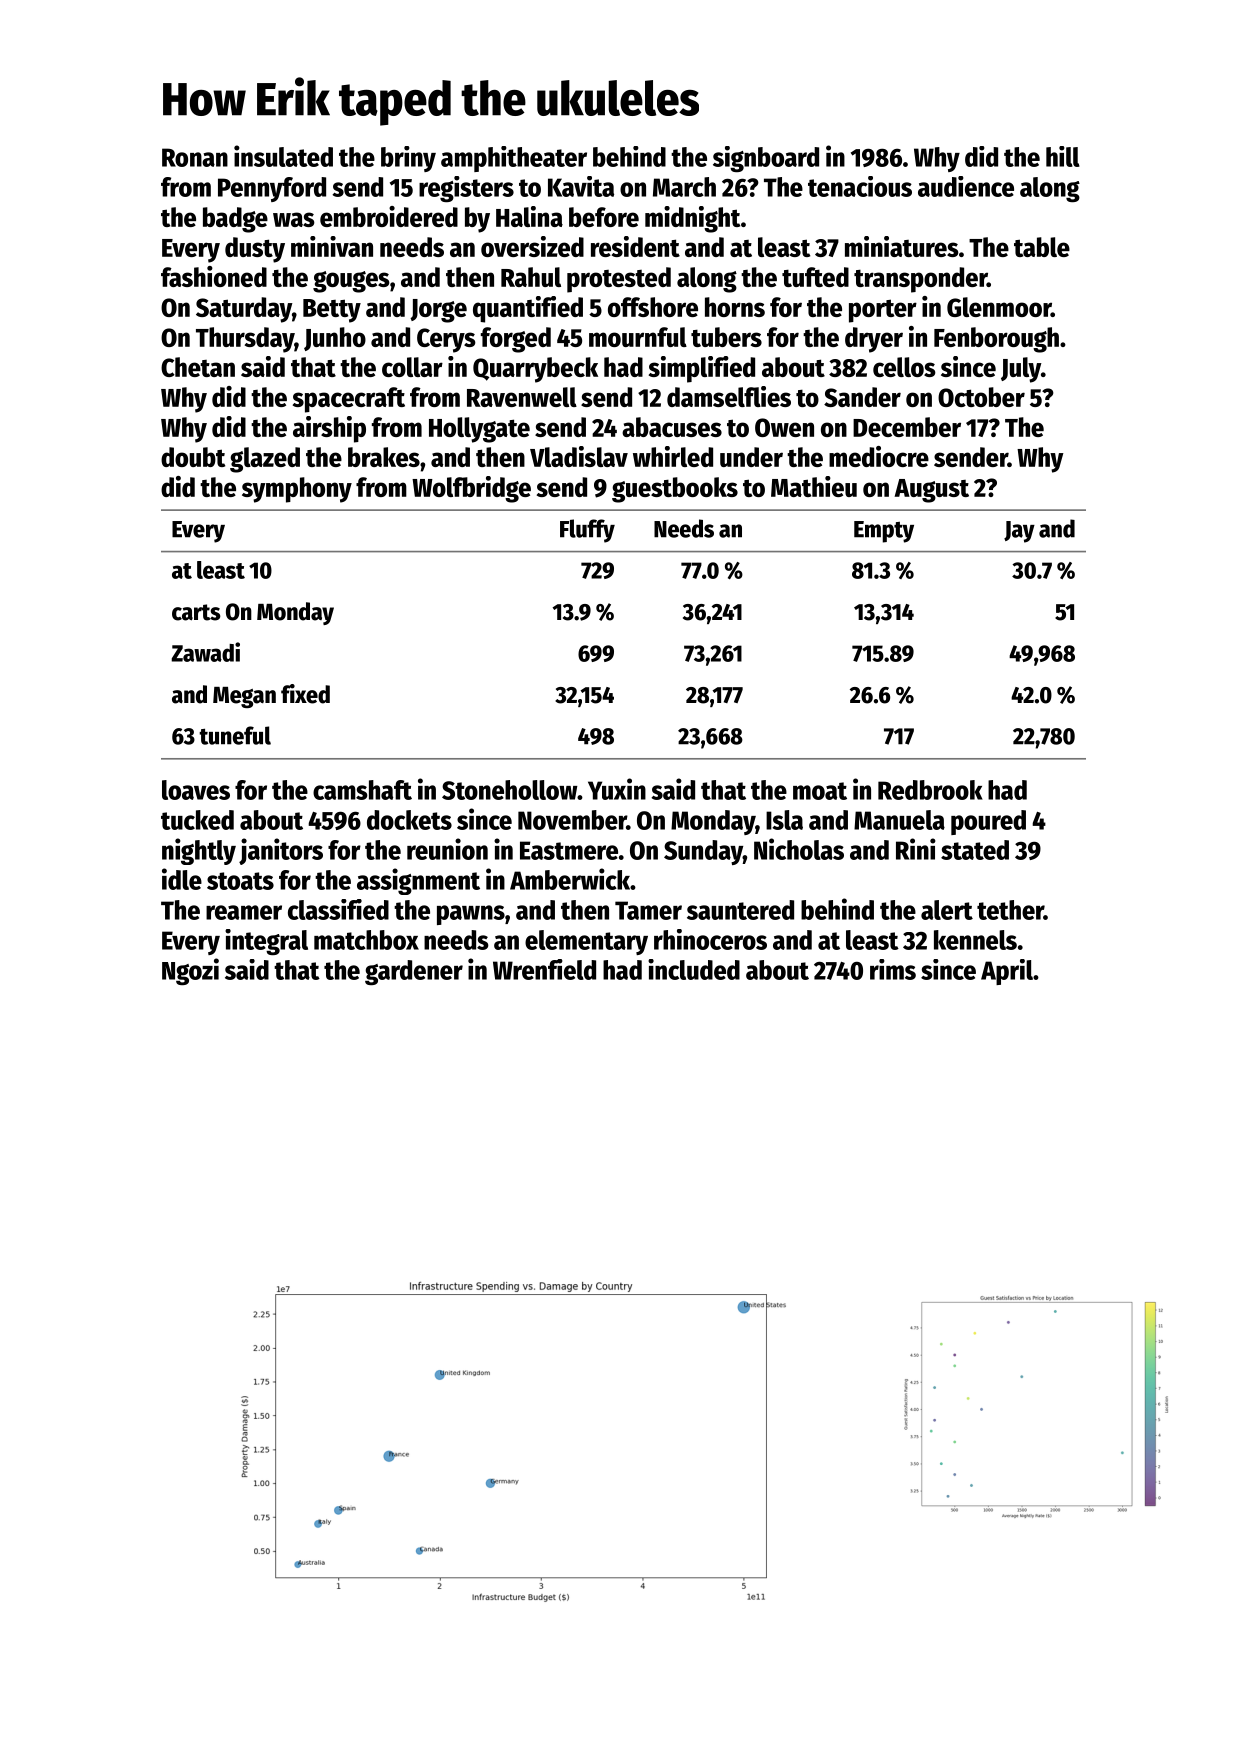 The height and width of the page is (1763, 1247). What do you see at coordinates (635, 246) in the page?
I see `resident` at bounding box center [635, 246].
